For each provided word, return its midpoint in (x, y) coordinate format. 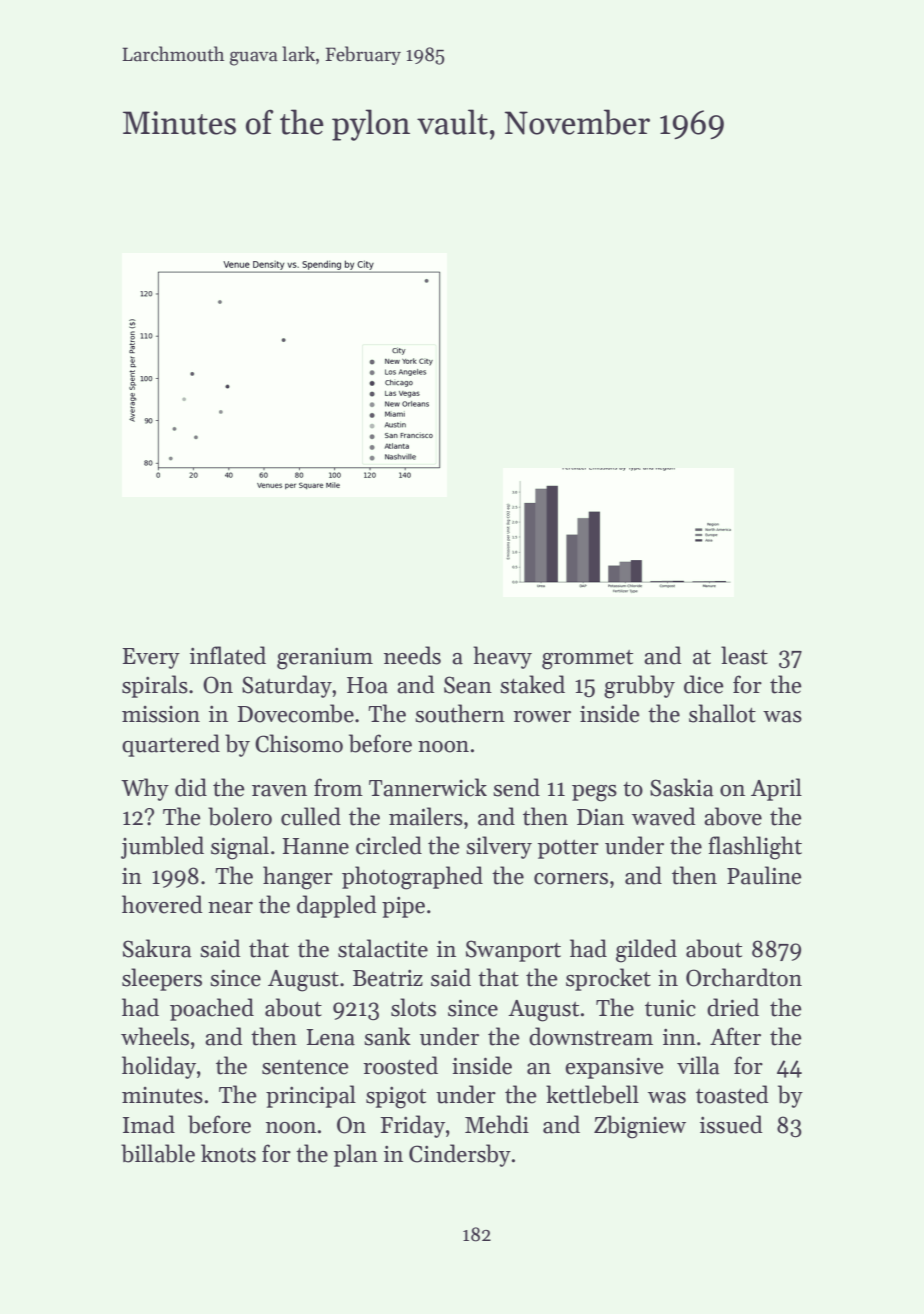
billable (158, 1153)
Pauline (764, 875)
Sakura (157, 948)
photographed (412, 878)
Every (151, 658)
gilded (646, 951)
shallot (722, 713)
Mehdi (497, 1124)
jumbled (162, 847)
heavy (502, 657)
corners (571, 879)
